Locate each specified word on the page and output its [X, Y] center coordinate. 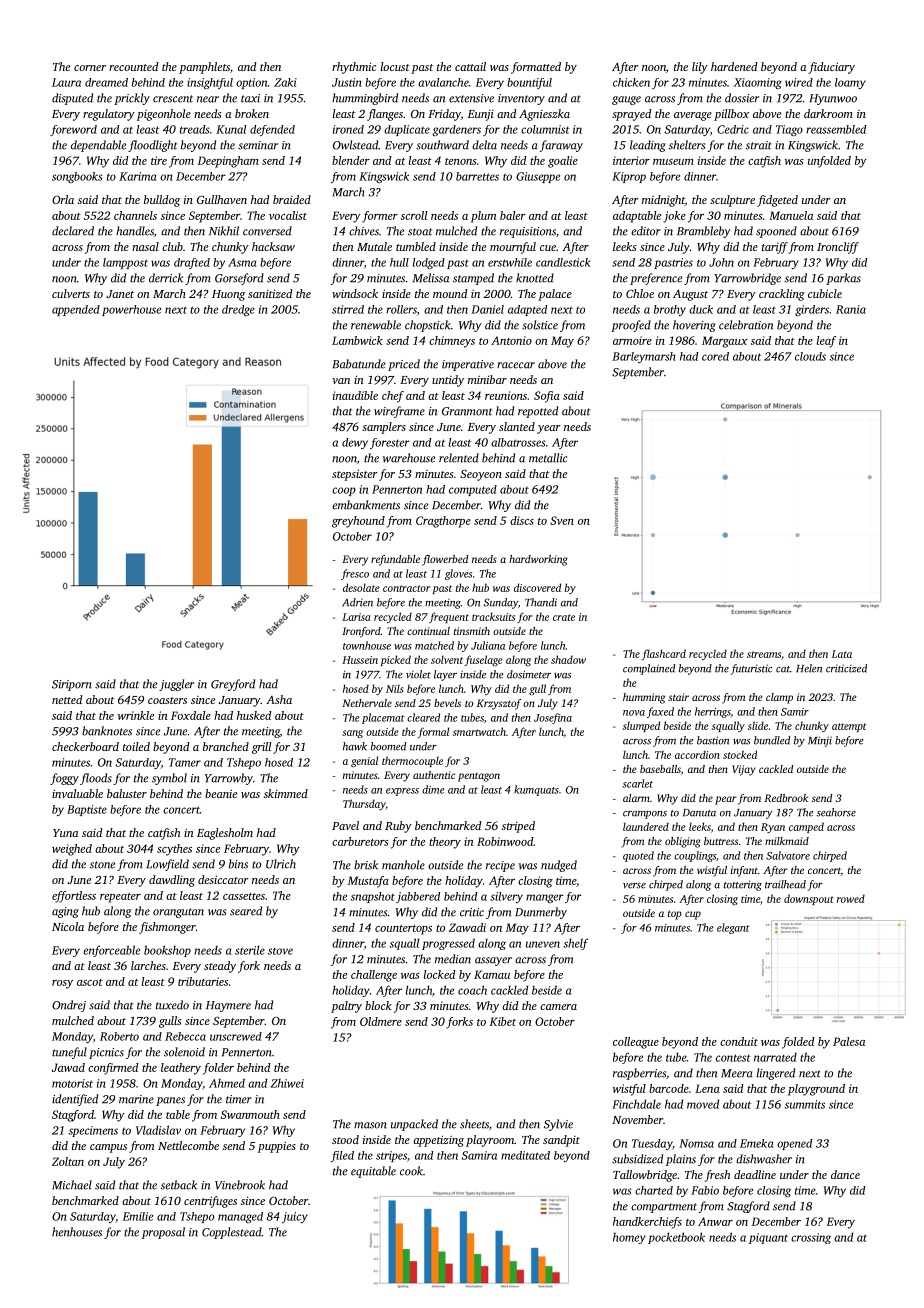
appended [76, 310]
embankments [366, 505]
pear [726, 800]
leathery [181, 1069]
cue [548, 248]
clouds [810, 356]
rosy [62, 984]
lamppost [125, 263]
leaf [826, 342]
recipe [500, 866]
